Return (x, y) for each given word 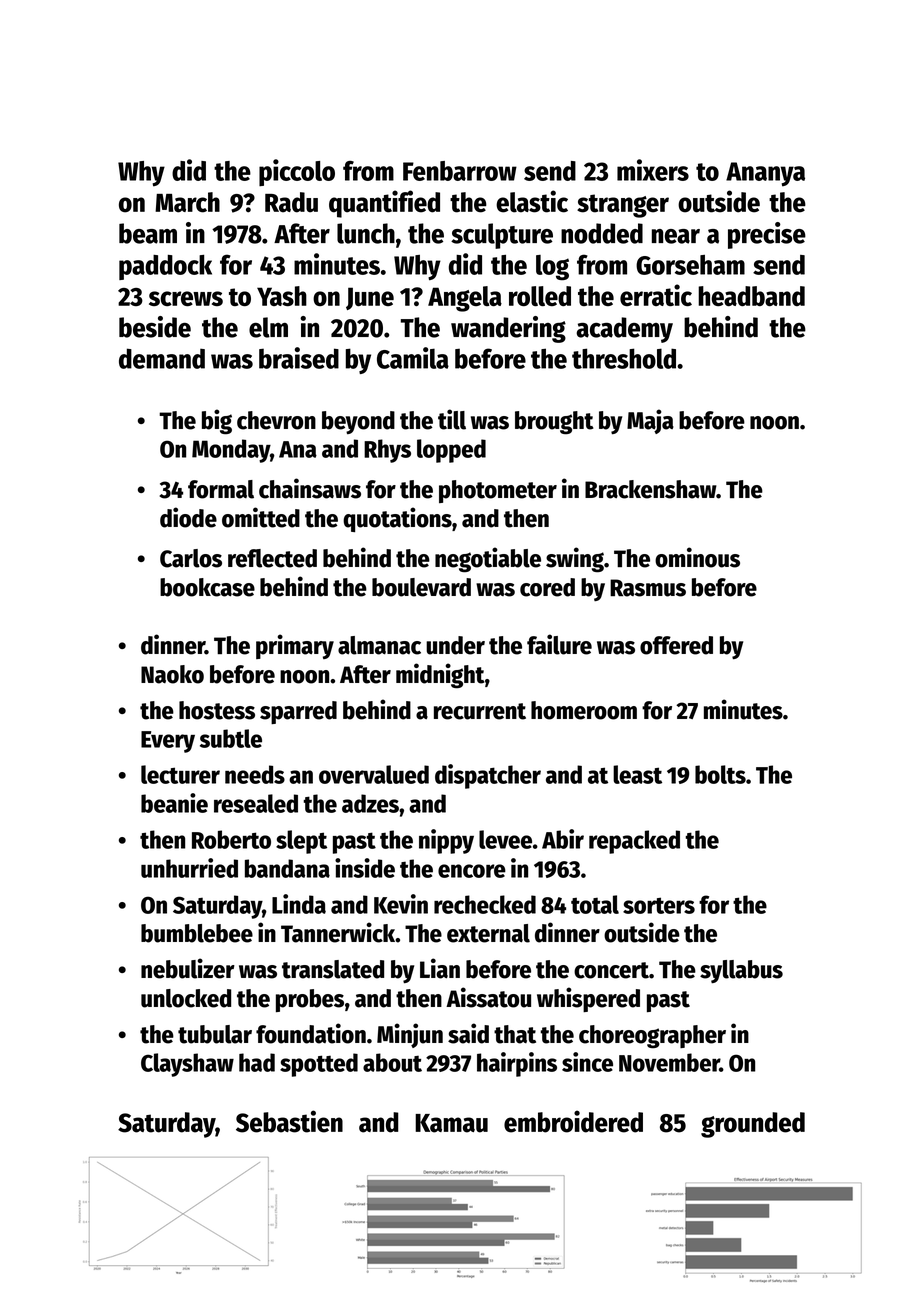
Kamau (451, 1123)
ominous (697, 557)
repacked (634, 842)
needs (255, 774)
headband (751, 296)
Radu (291, 202)
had (257, 1062)
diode (188, 517)
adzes (370, 803)
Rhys (387, 451)
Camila (413, 358)
